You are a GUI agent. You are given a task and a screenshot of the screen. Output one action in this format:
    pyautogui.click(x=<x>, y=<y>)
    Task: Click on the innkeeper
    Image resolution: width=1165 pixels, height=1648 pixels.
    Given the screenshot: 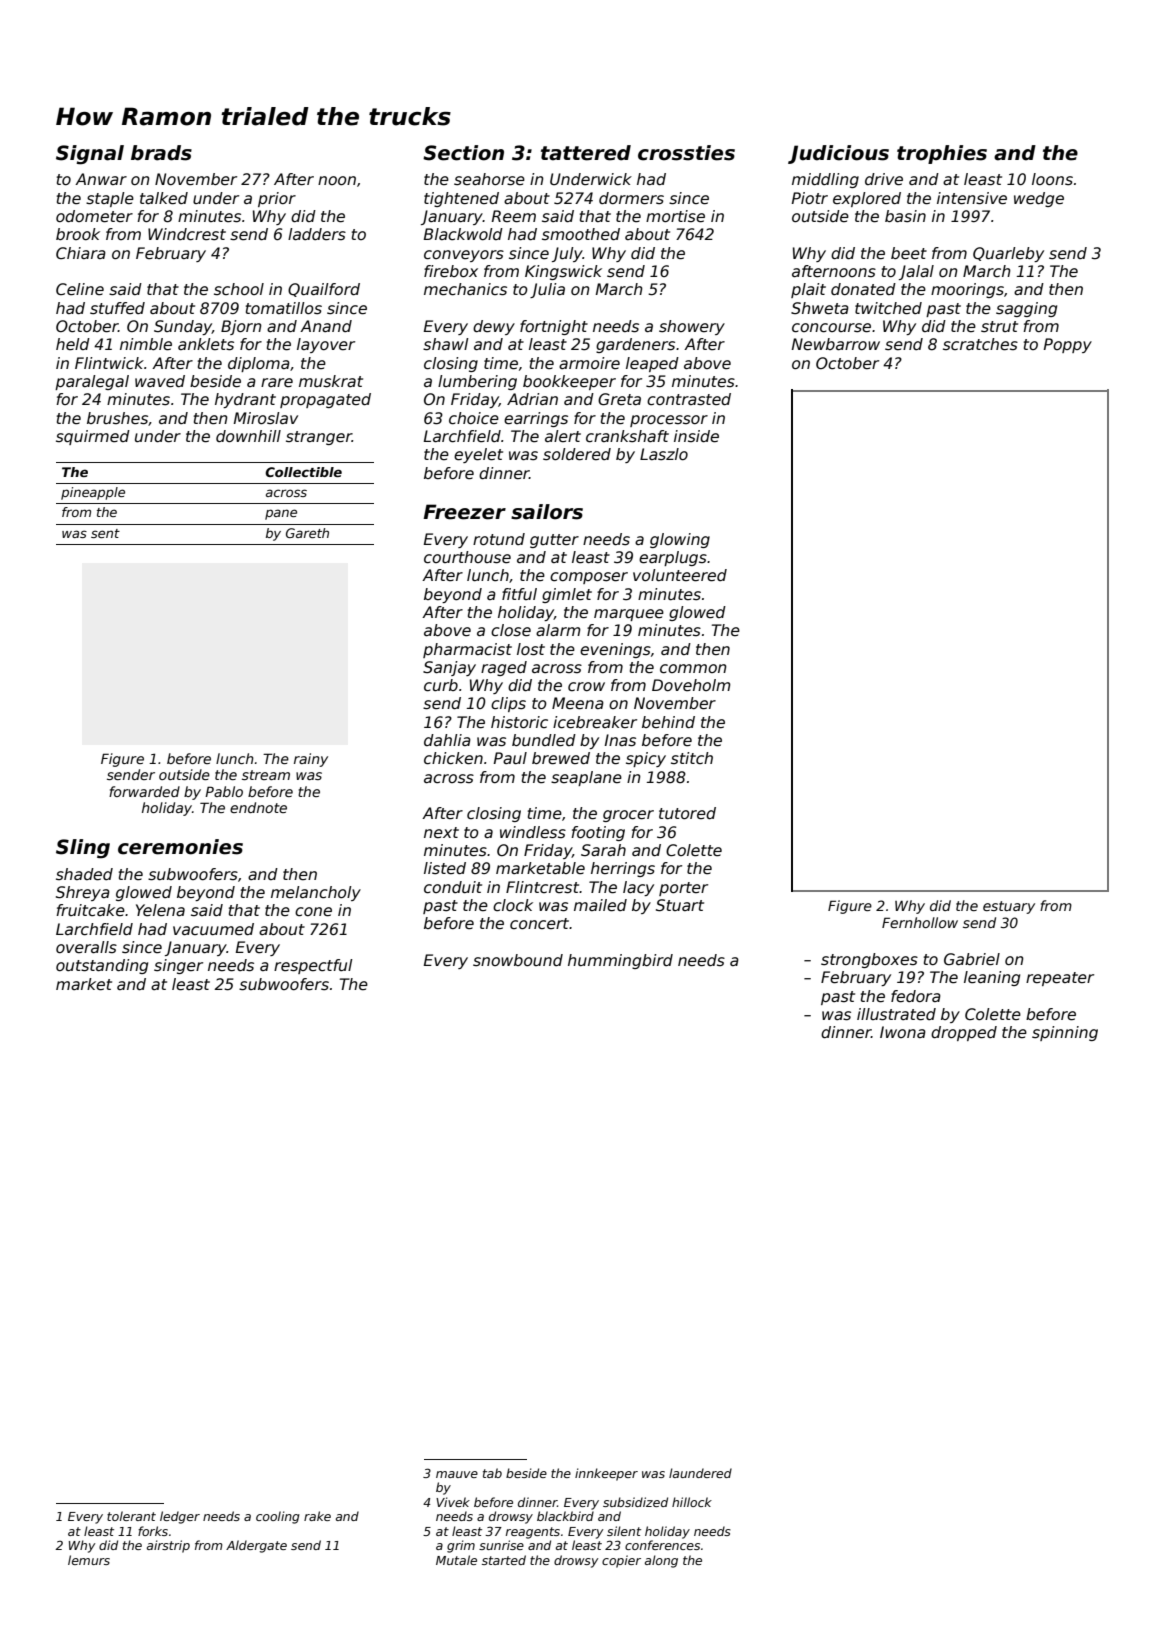 What is the action you would take?
    pyautogui.click(x=606, y=1474)
